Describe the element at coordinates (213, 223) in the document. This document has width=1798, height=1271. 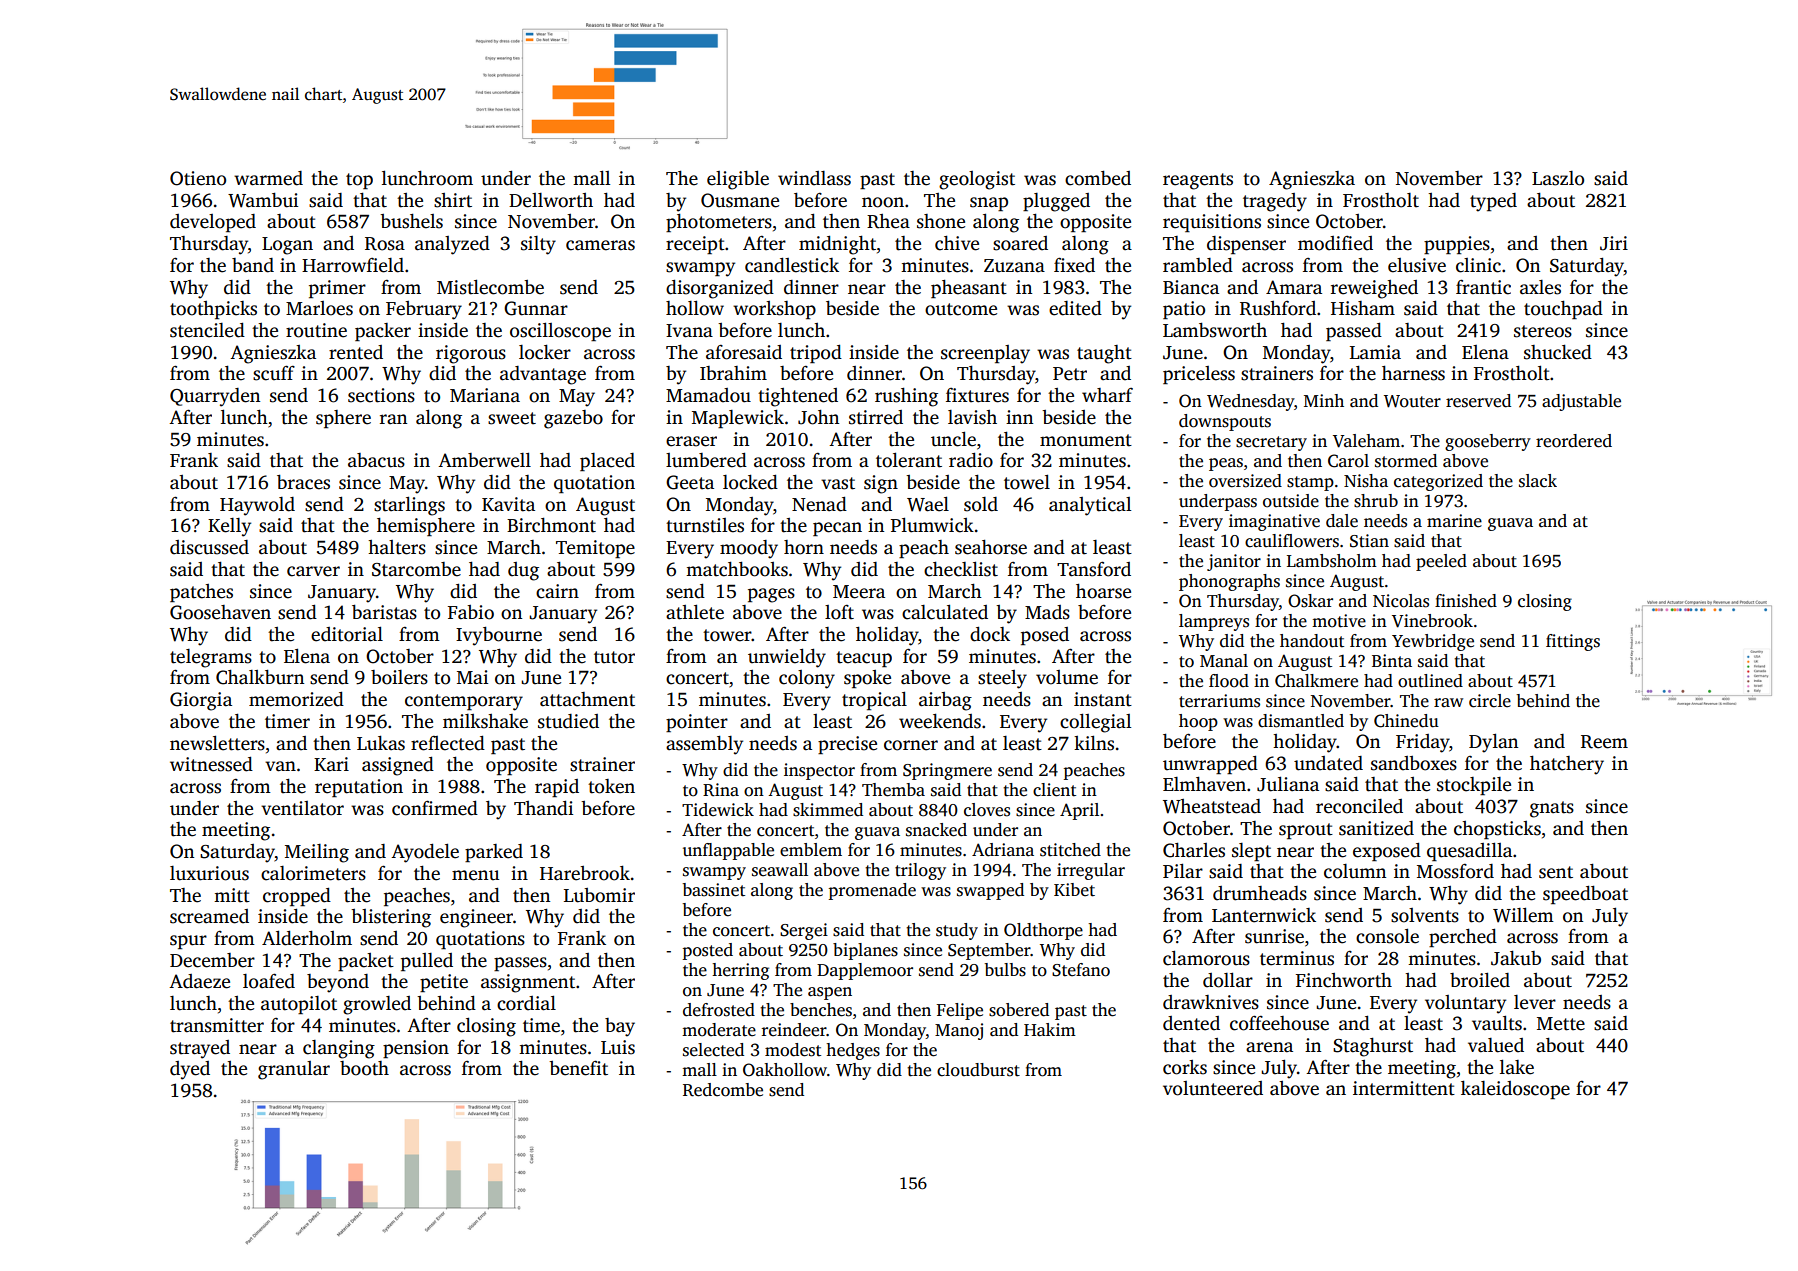
I see `developed` at that location.
